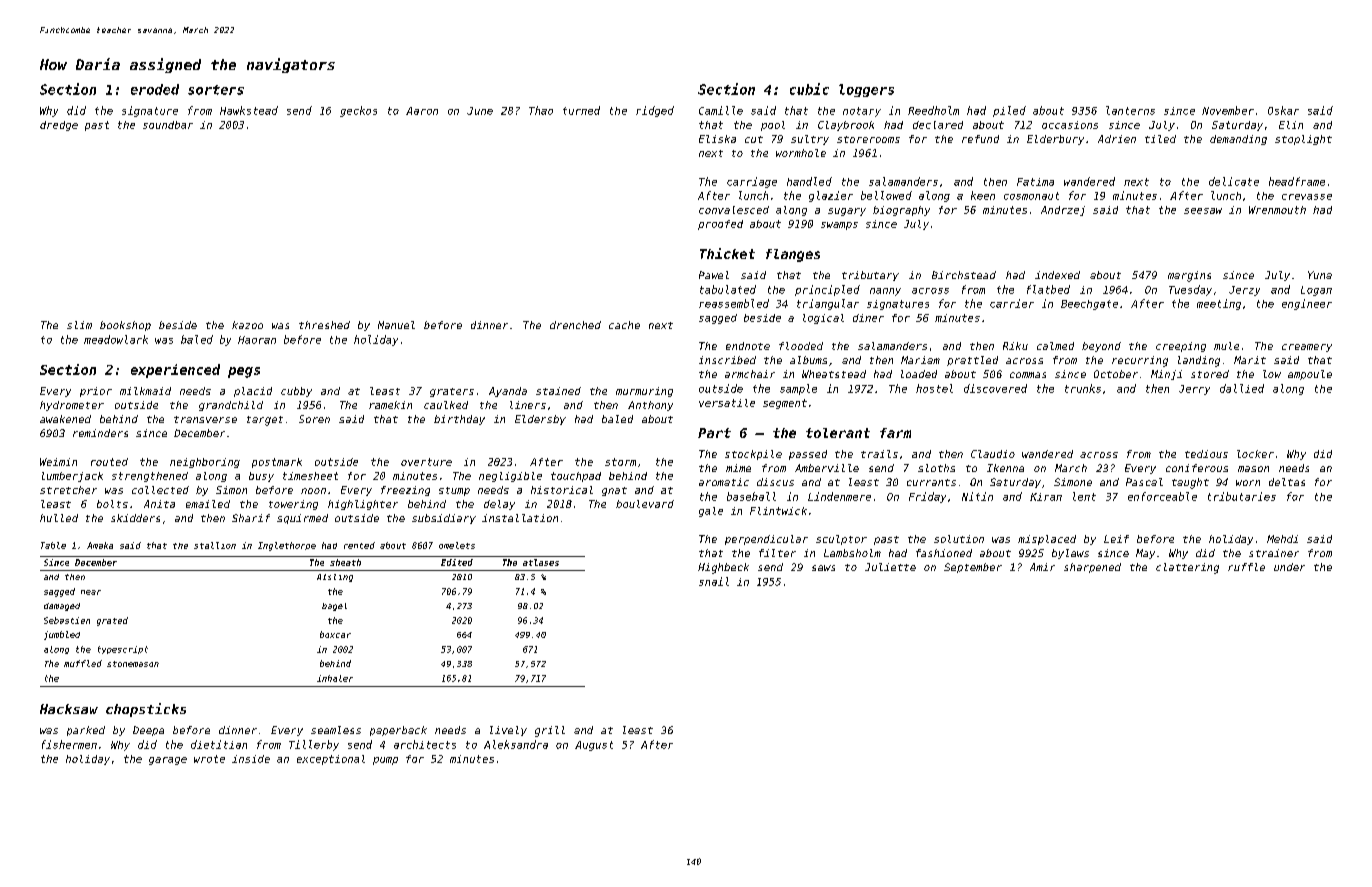 The image size is (1372, 887). What do you see at coordinates (59, 126) in the screenshot?
I see `dredge` at bounding box center [59, 126].
